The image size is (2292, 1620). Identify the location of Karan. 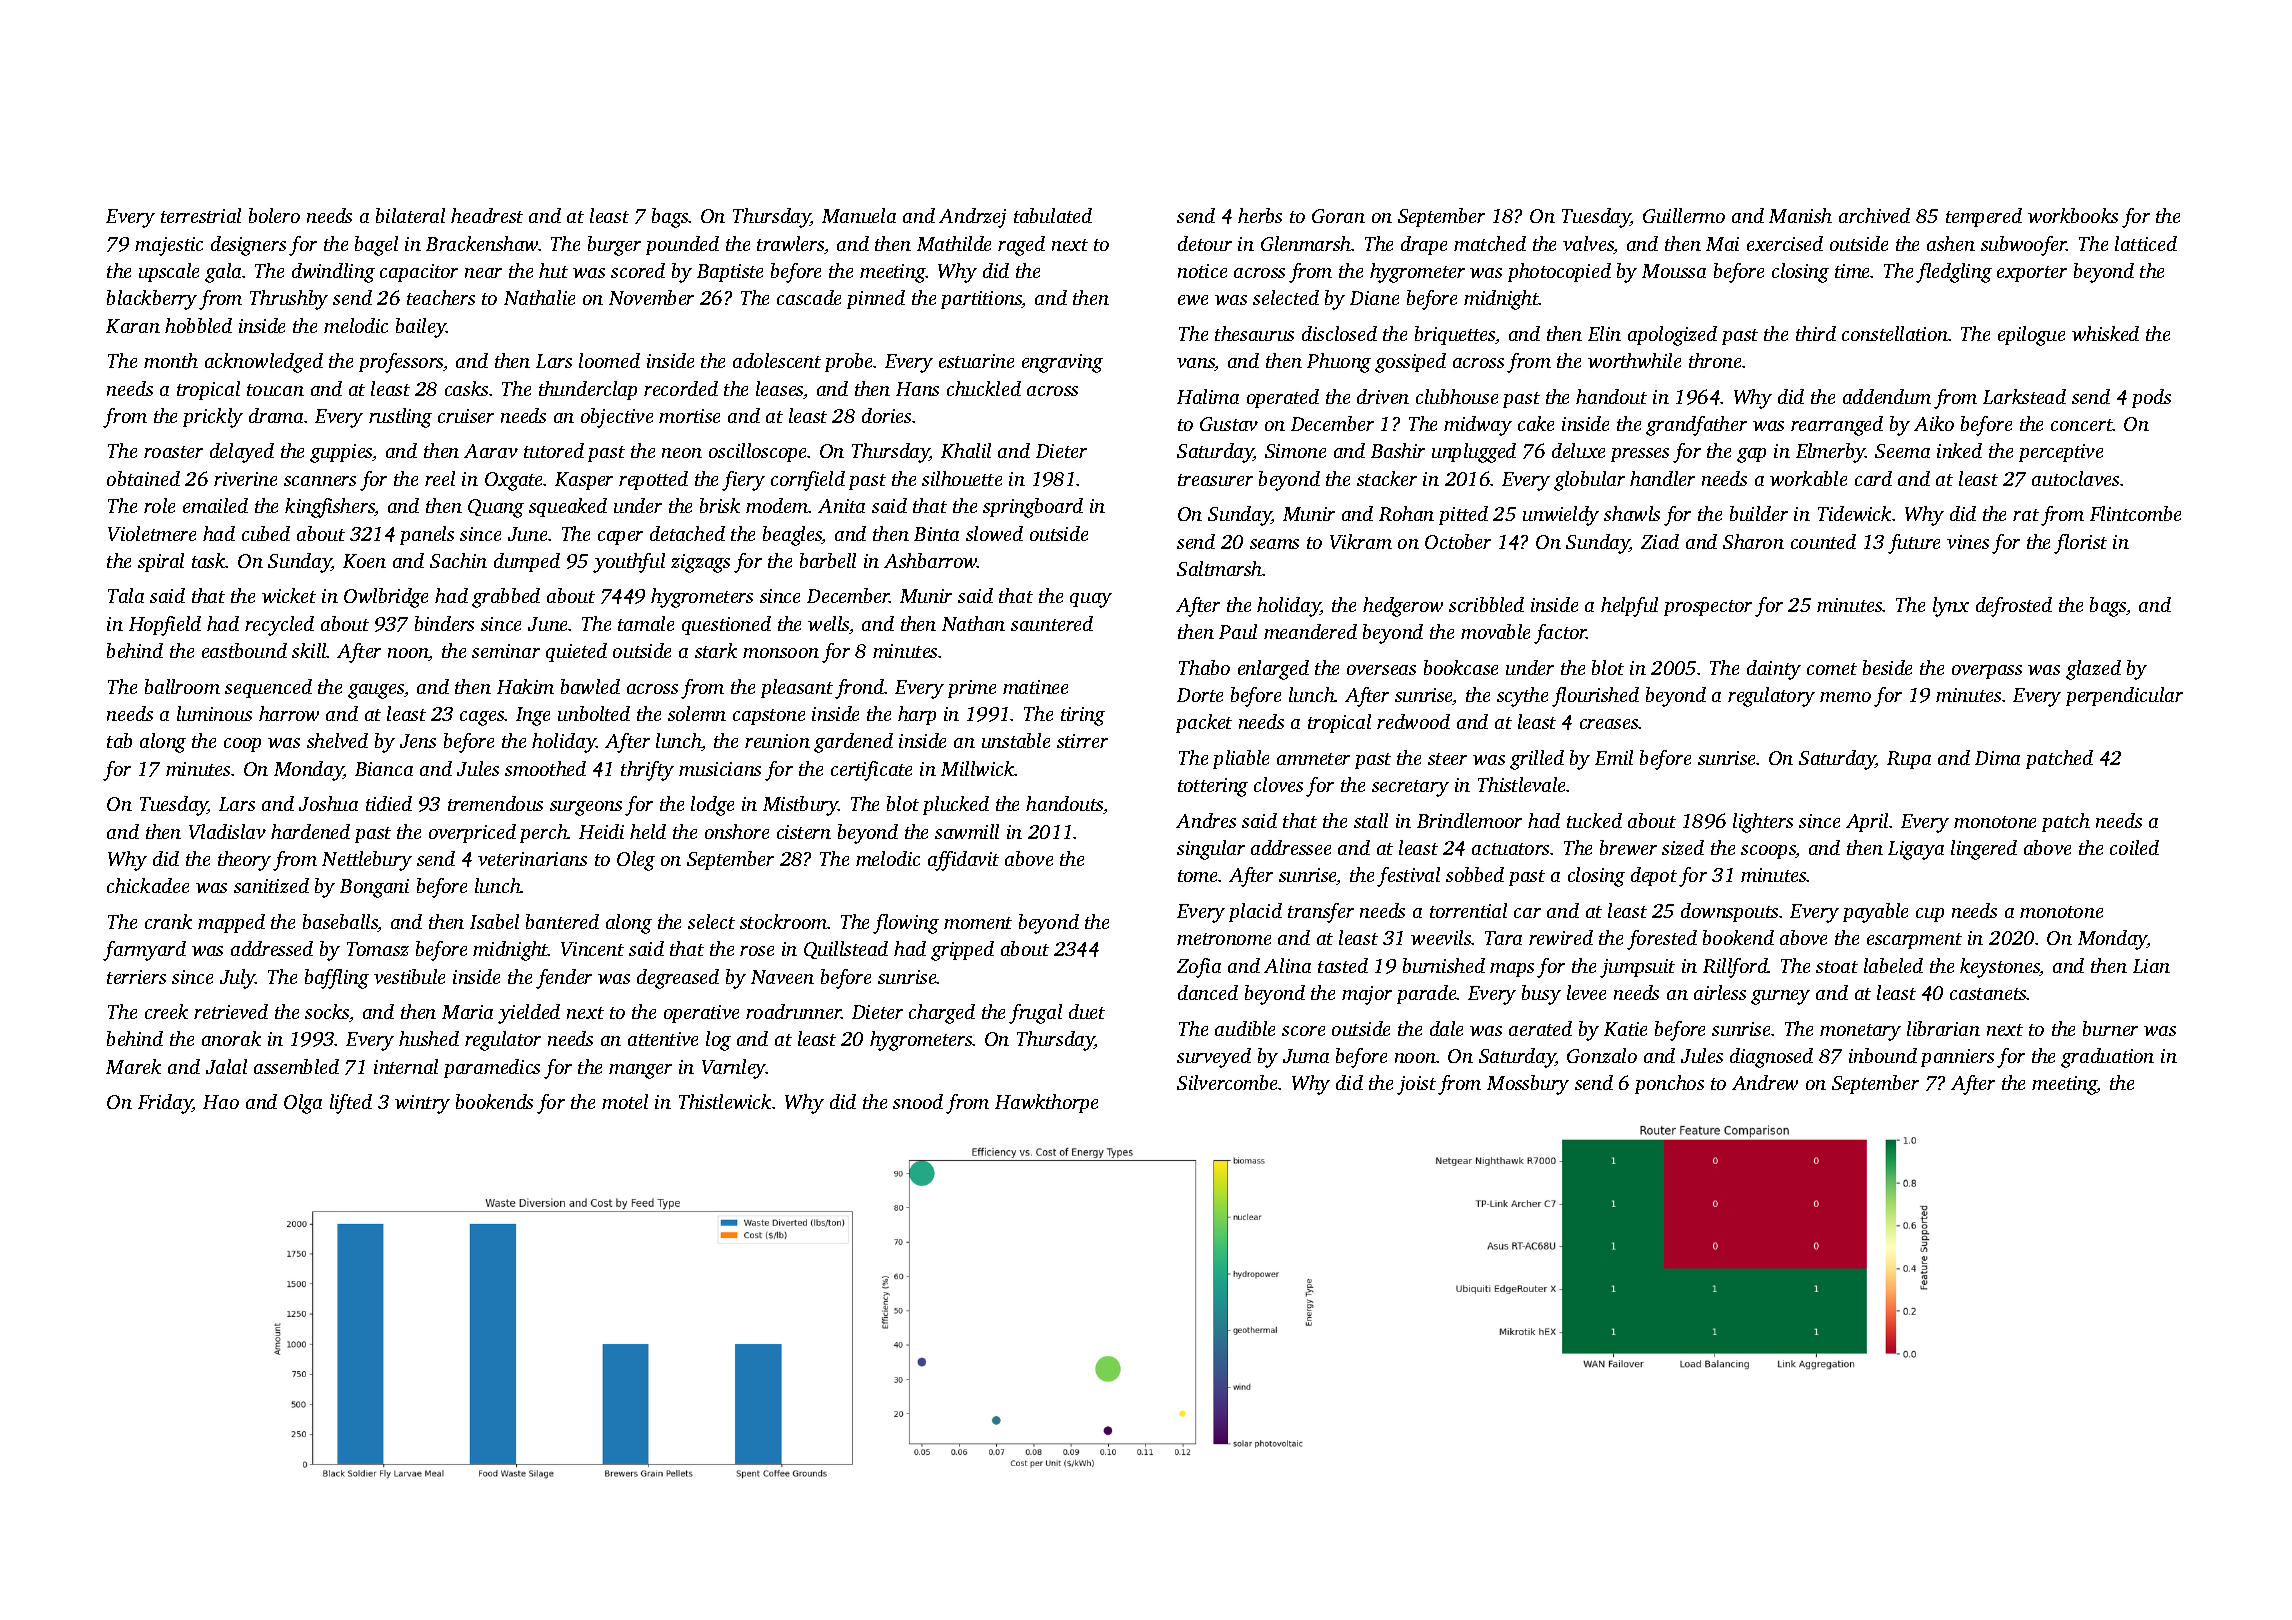
(133, 326).
